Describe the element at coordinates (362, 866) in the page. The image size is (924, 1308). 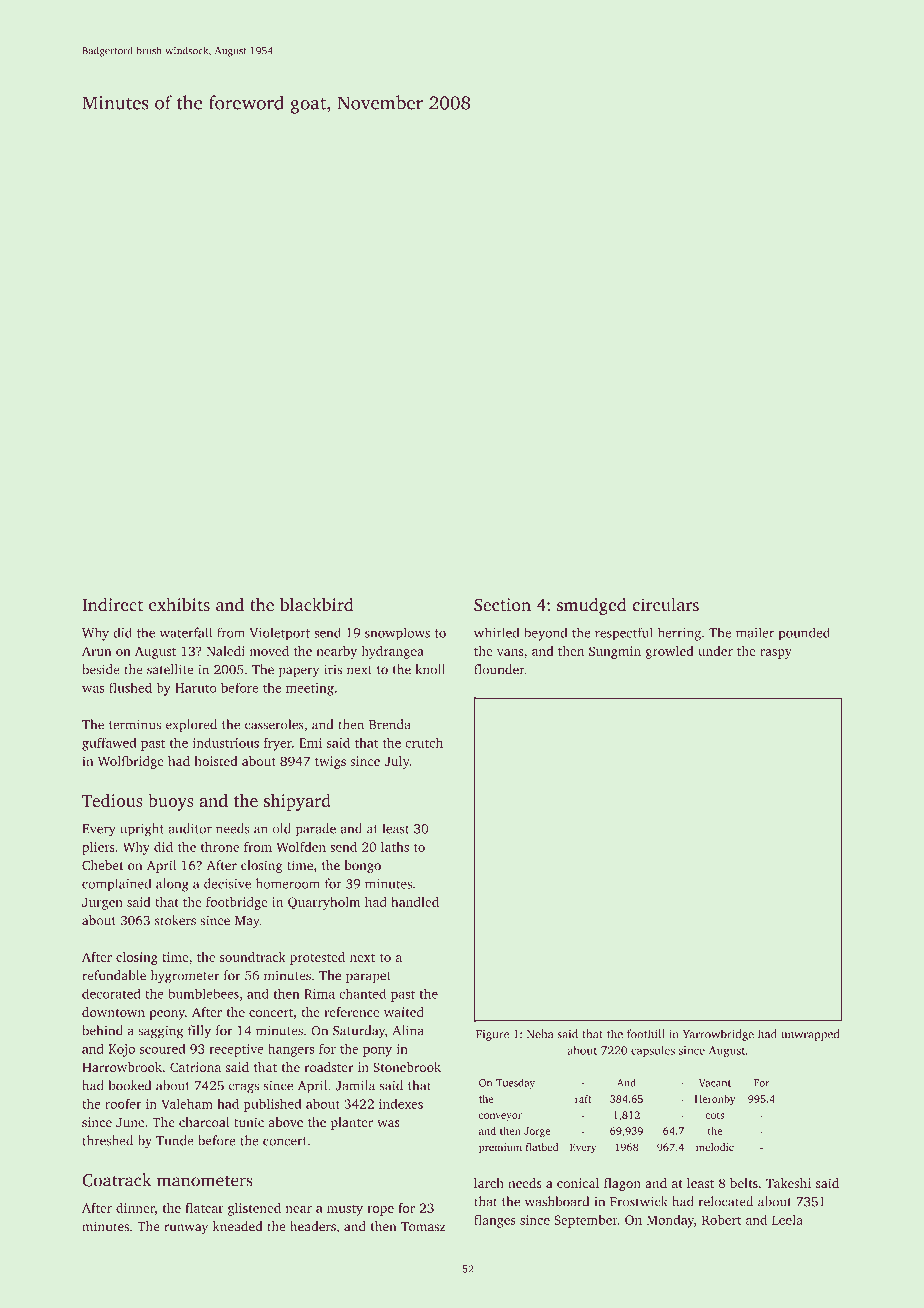
I see `bongo` at that location.
